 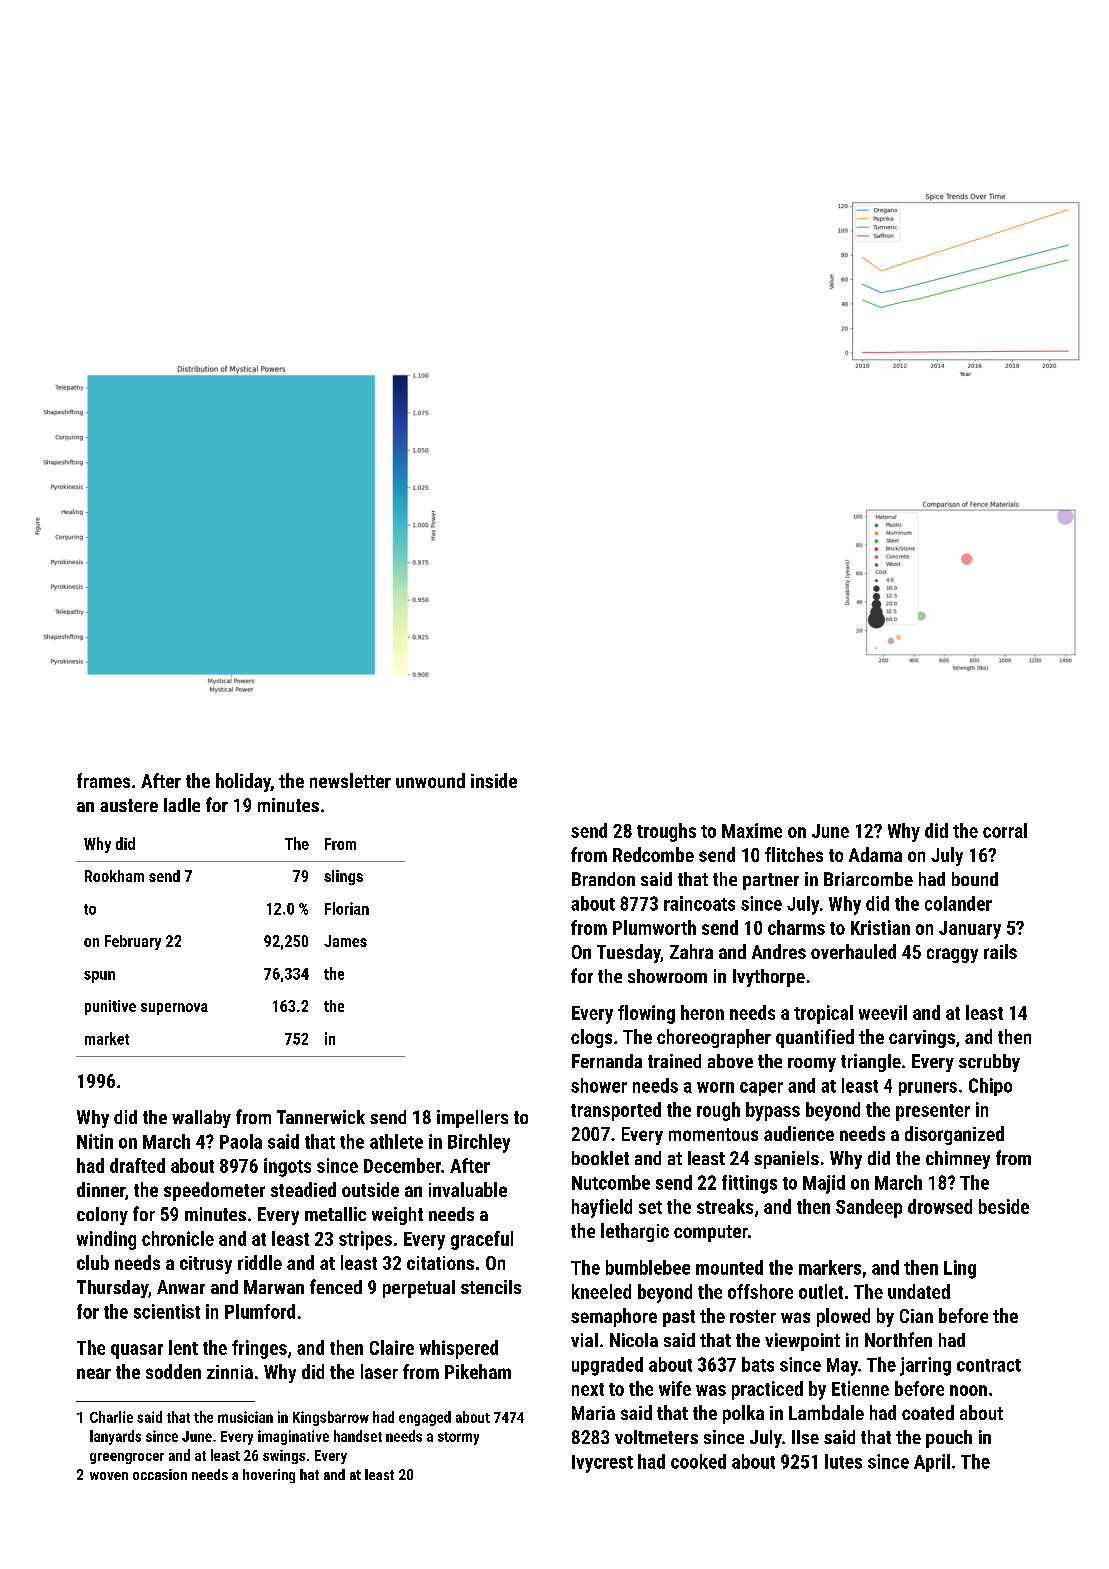 What do you see at coordinates (843, 1461) in the page?
I see `lutes` at bounding box center [843, 1461].
